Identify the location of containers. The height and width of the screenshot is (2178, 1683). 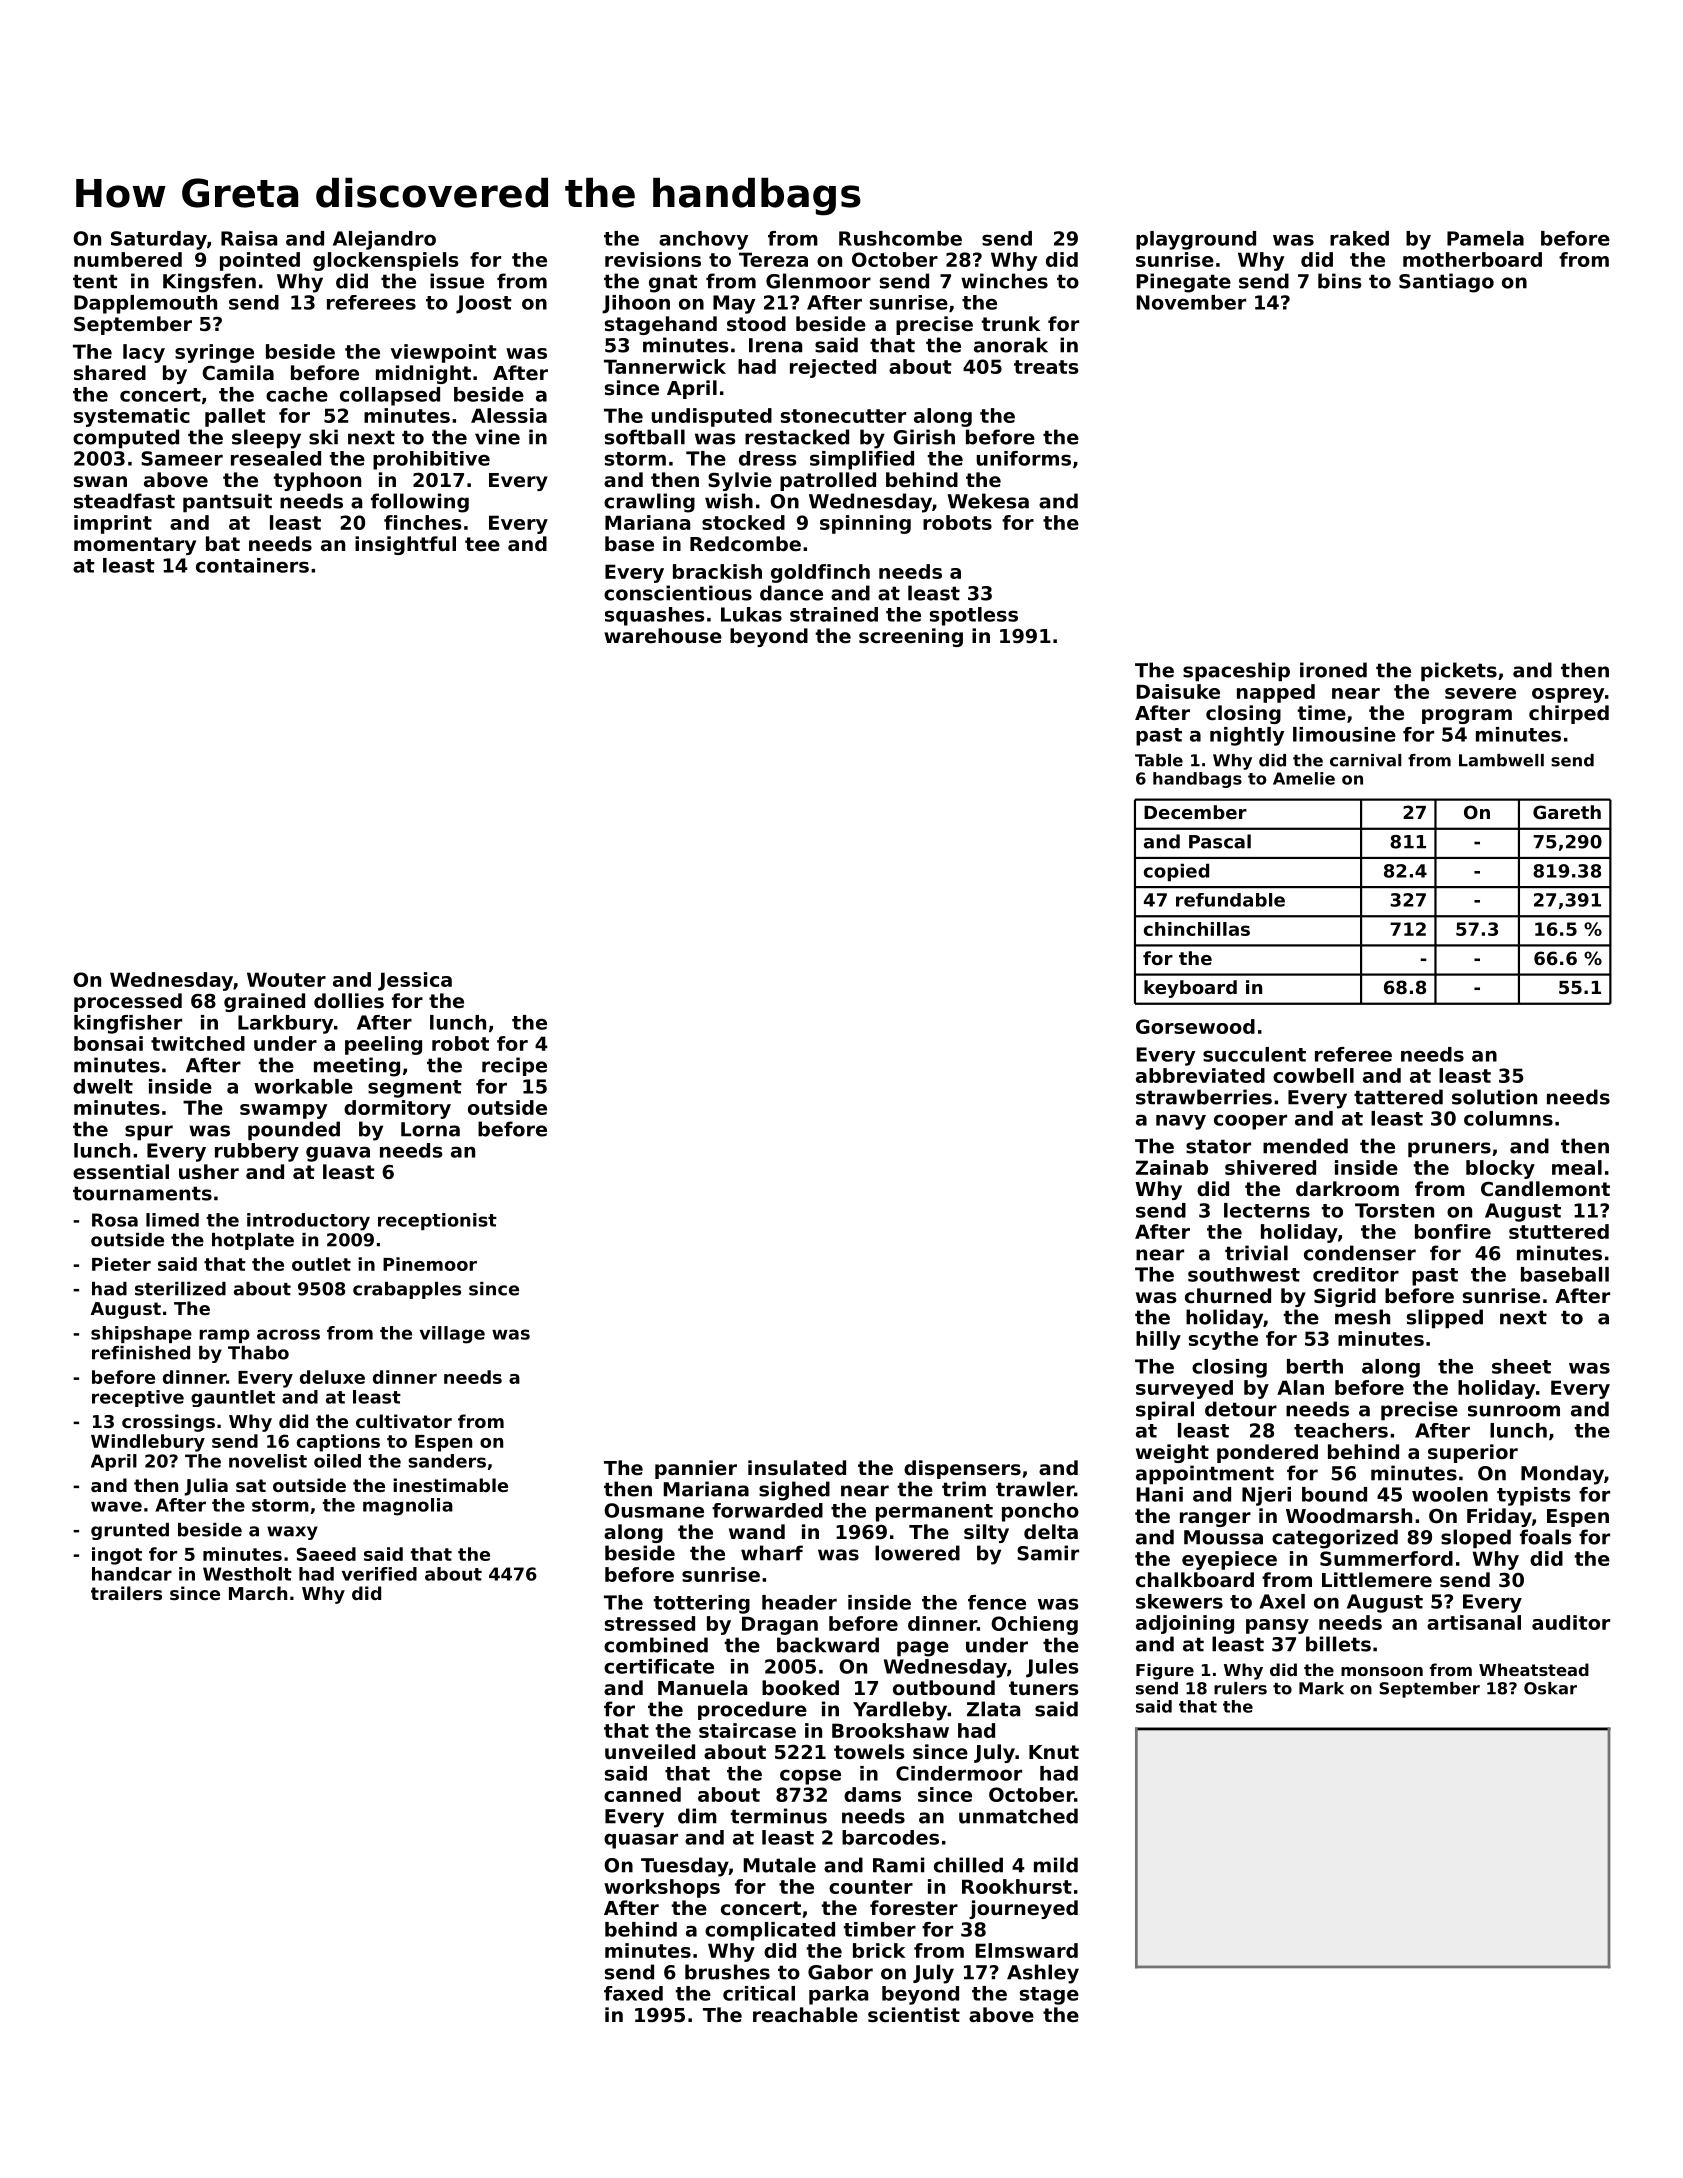
(252, 565).
